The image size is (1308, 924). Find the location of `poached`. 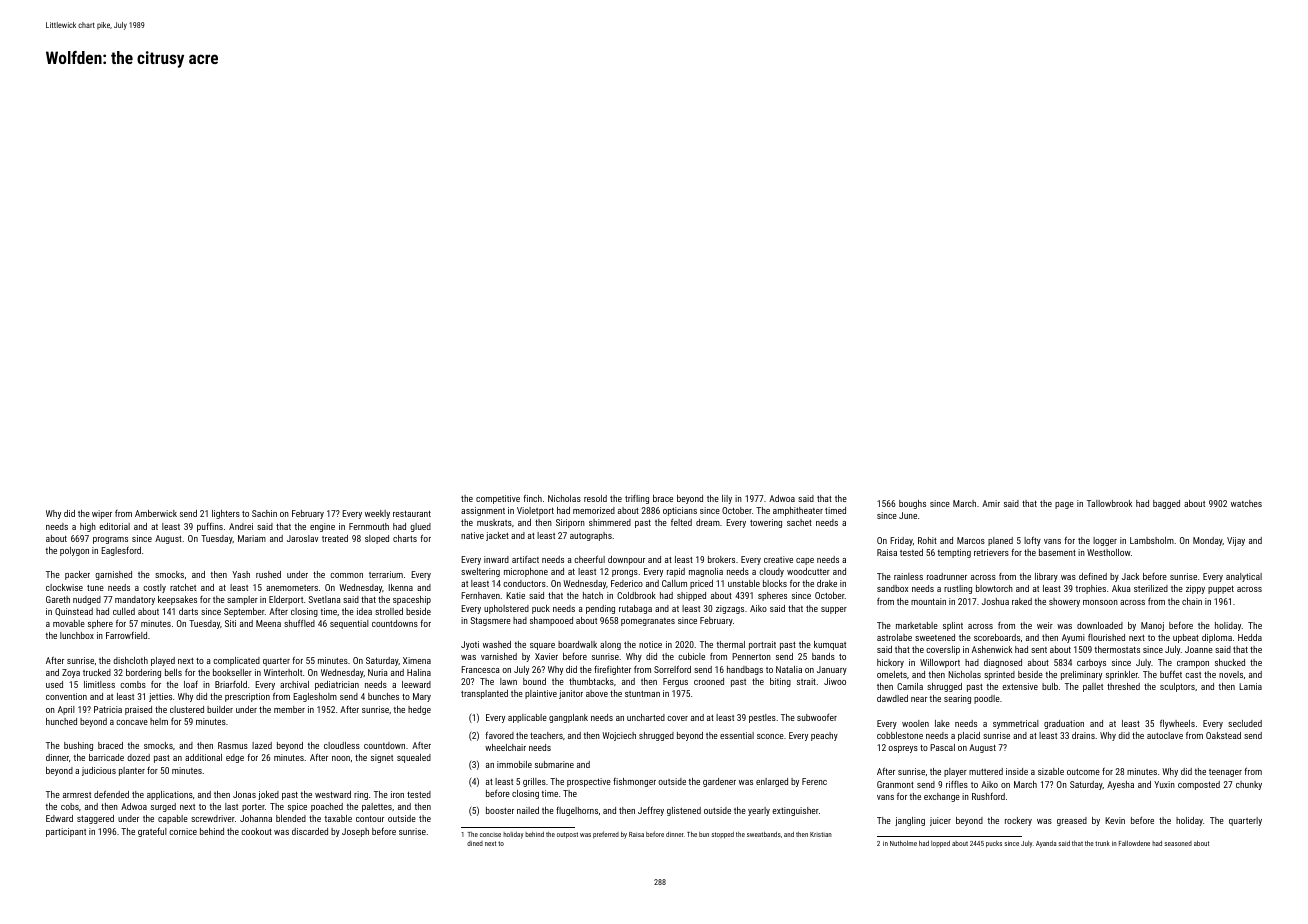

poached is located at coordinates (327, 807).
